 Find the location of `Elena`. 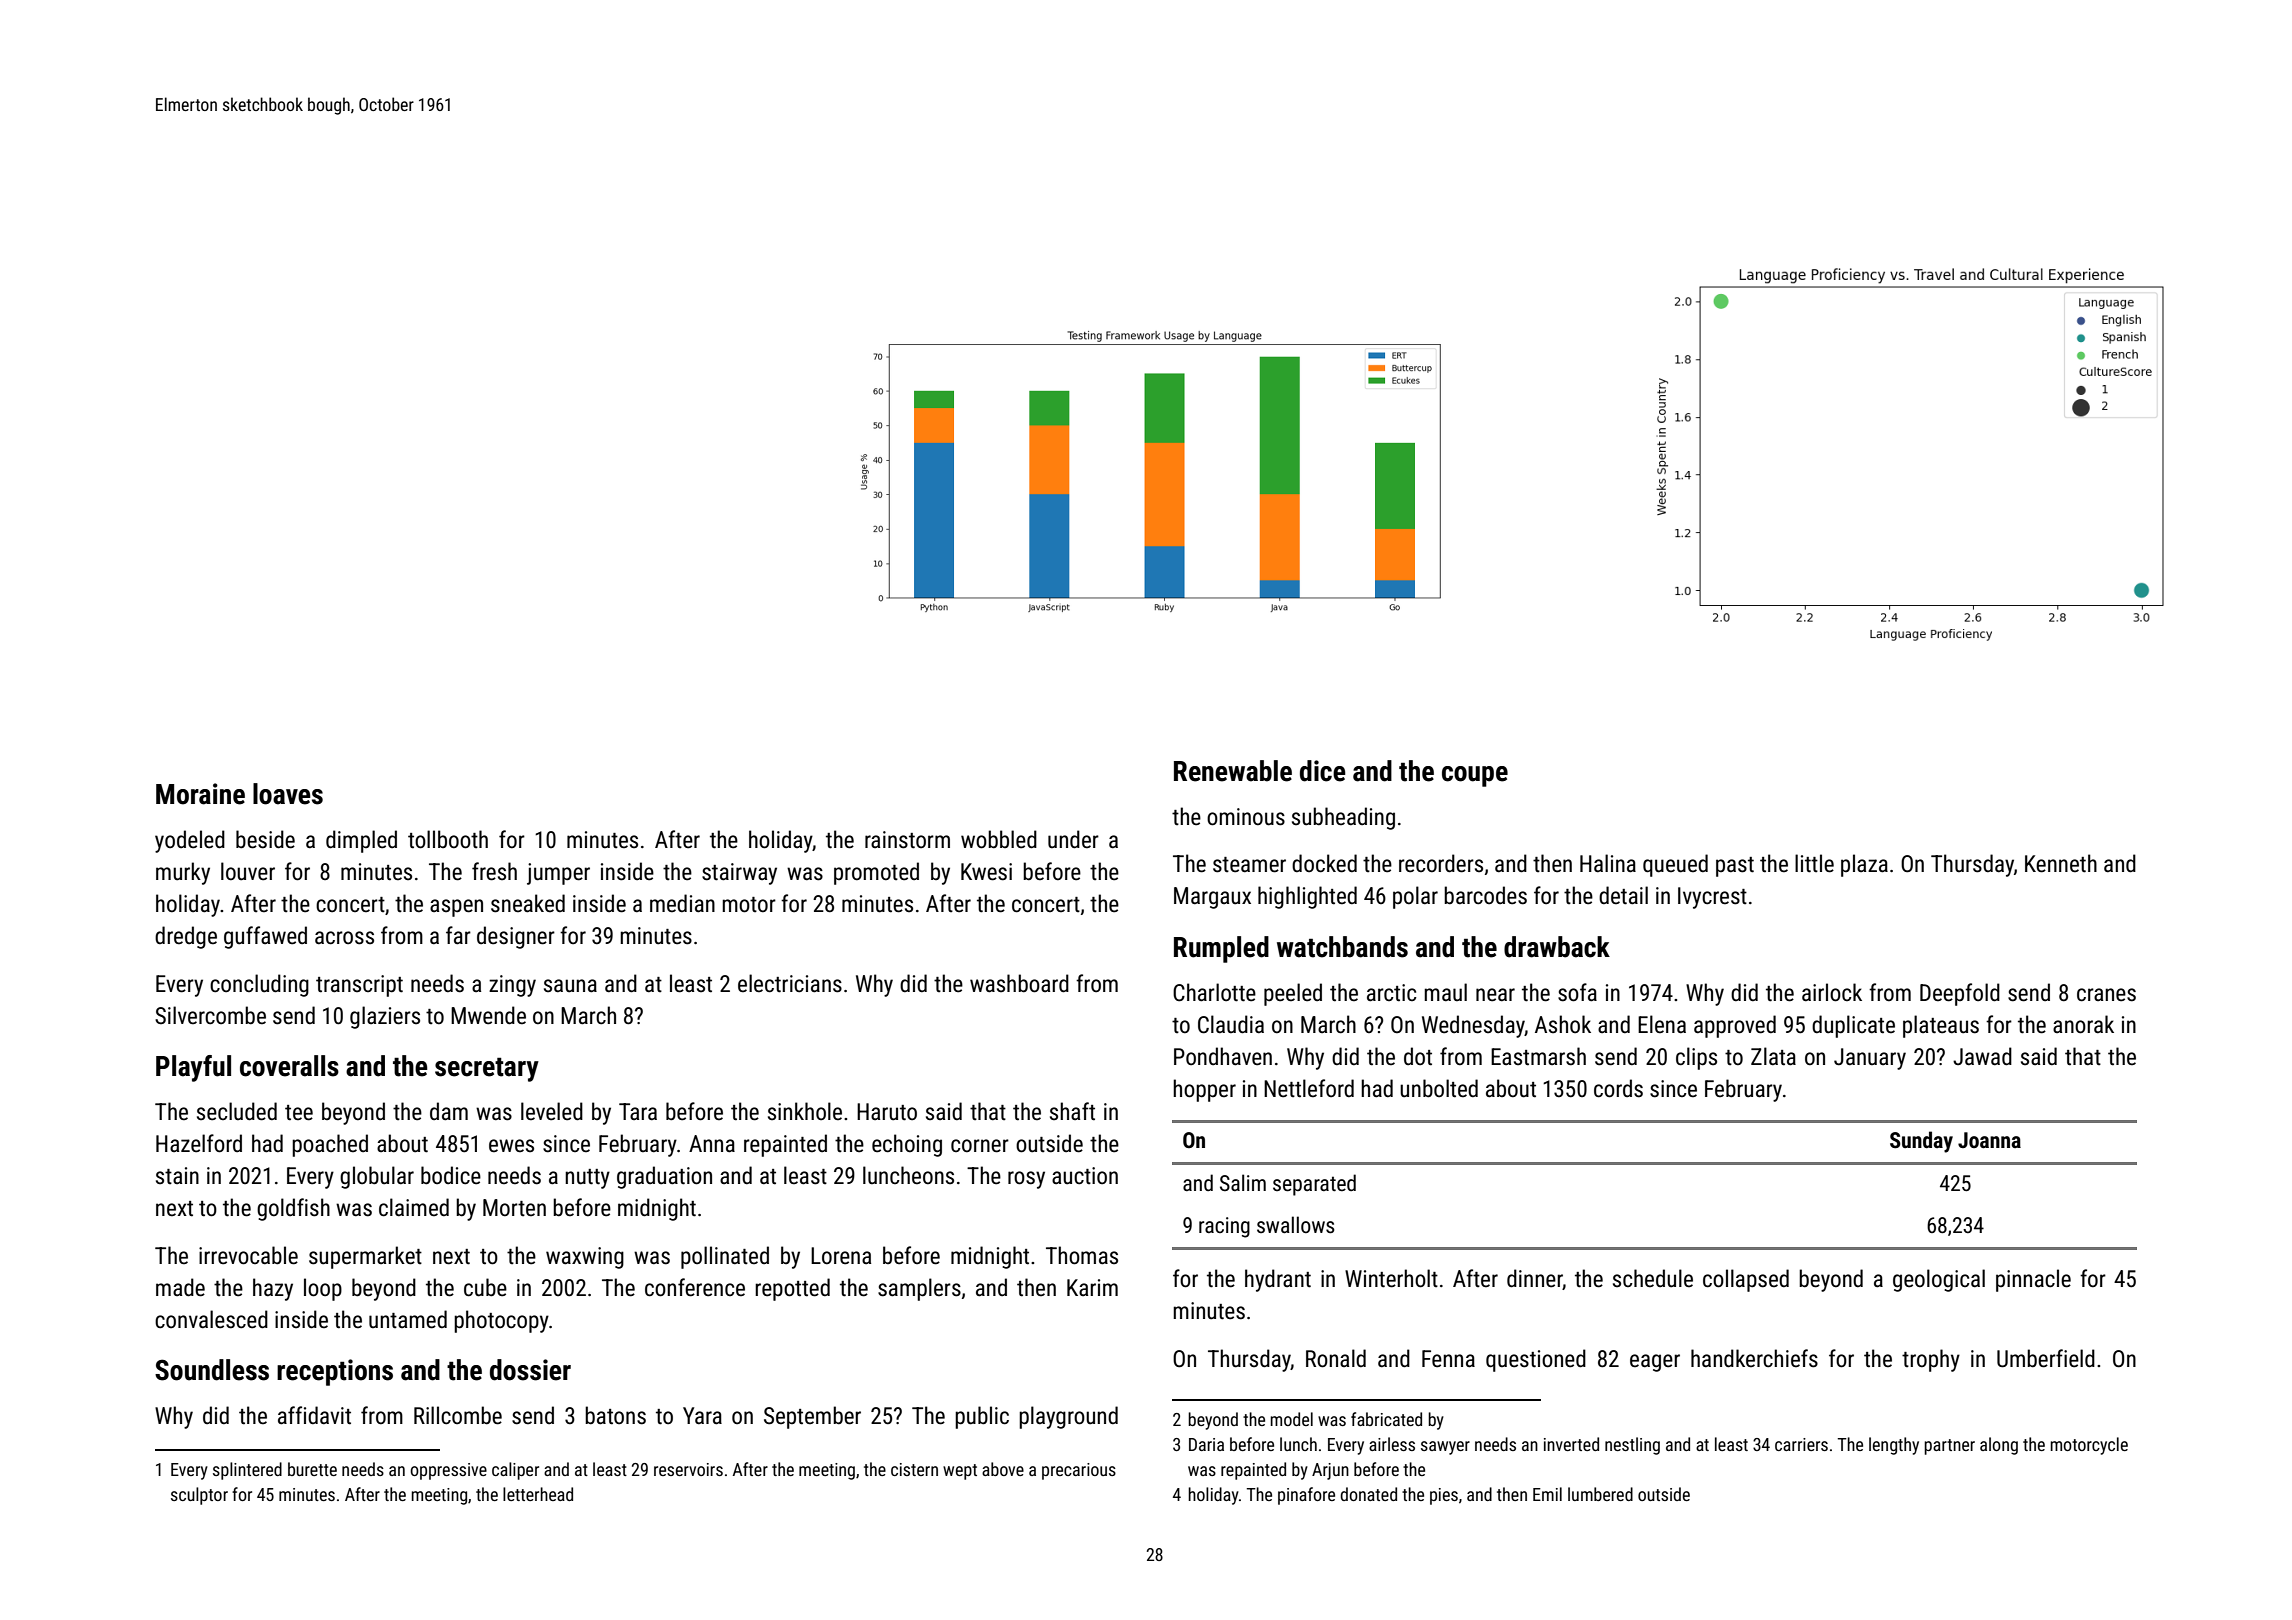

Elena is located at coordinates (1662, 1024).
